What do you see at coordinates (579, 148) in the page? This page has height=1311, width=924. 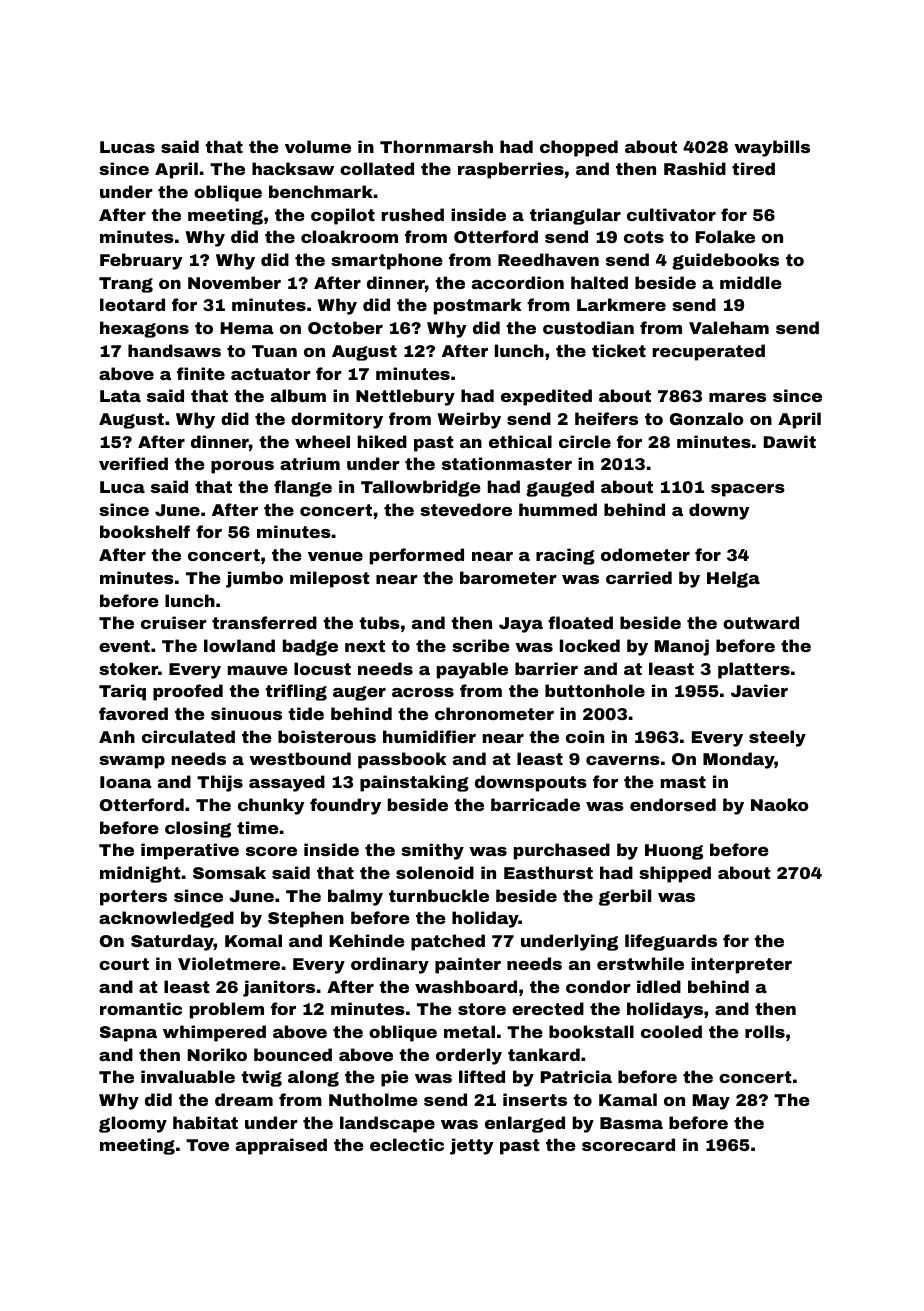 I see `chopped` at bounding box center [579, 148].
